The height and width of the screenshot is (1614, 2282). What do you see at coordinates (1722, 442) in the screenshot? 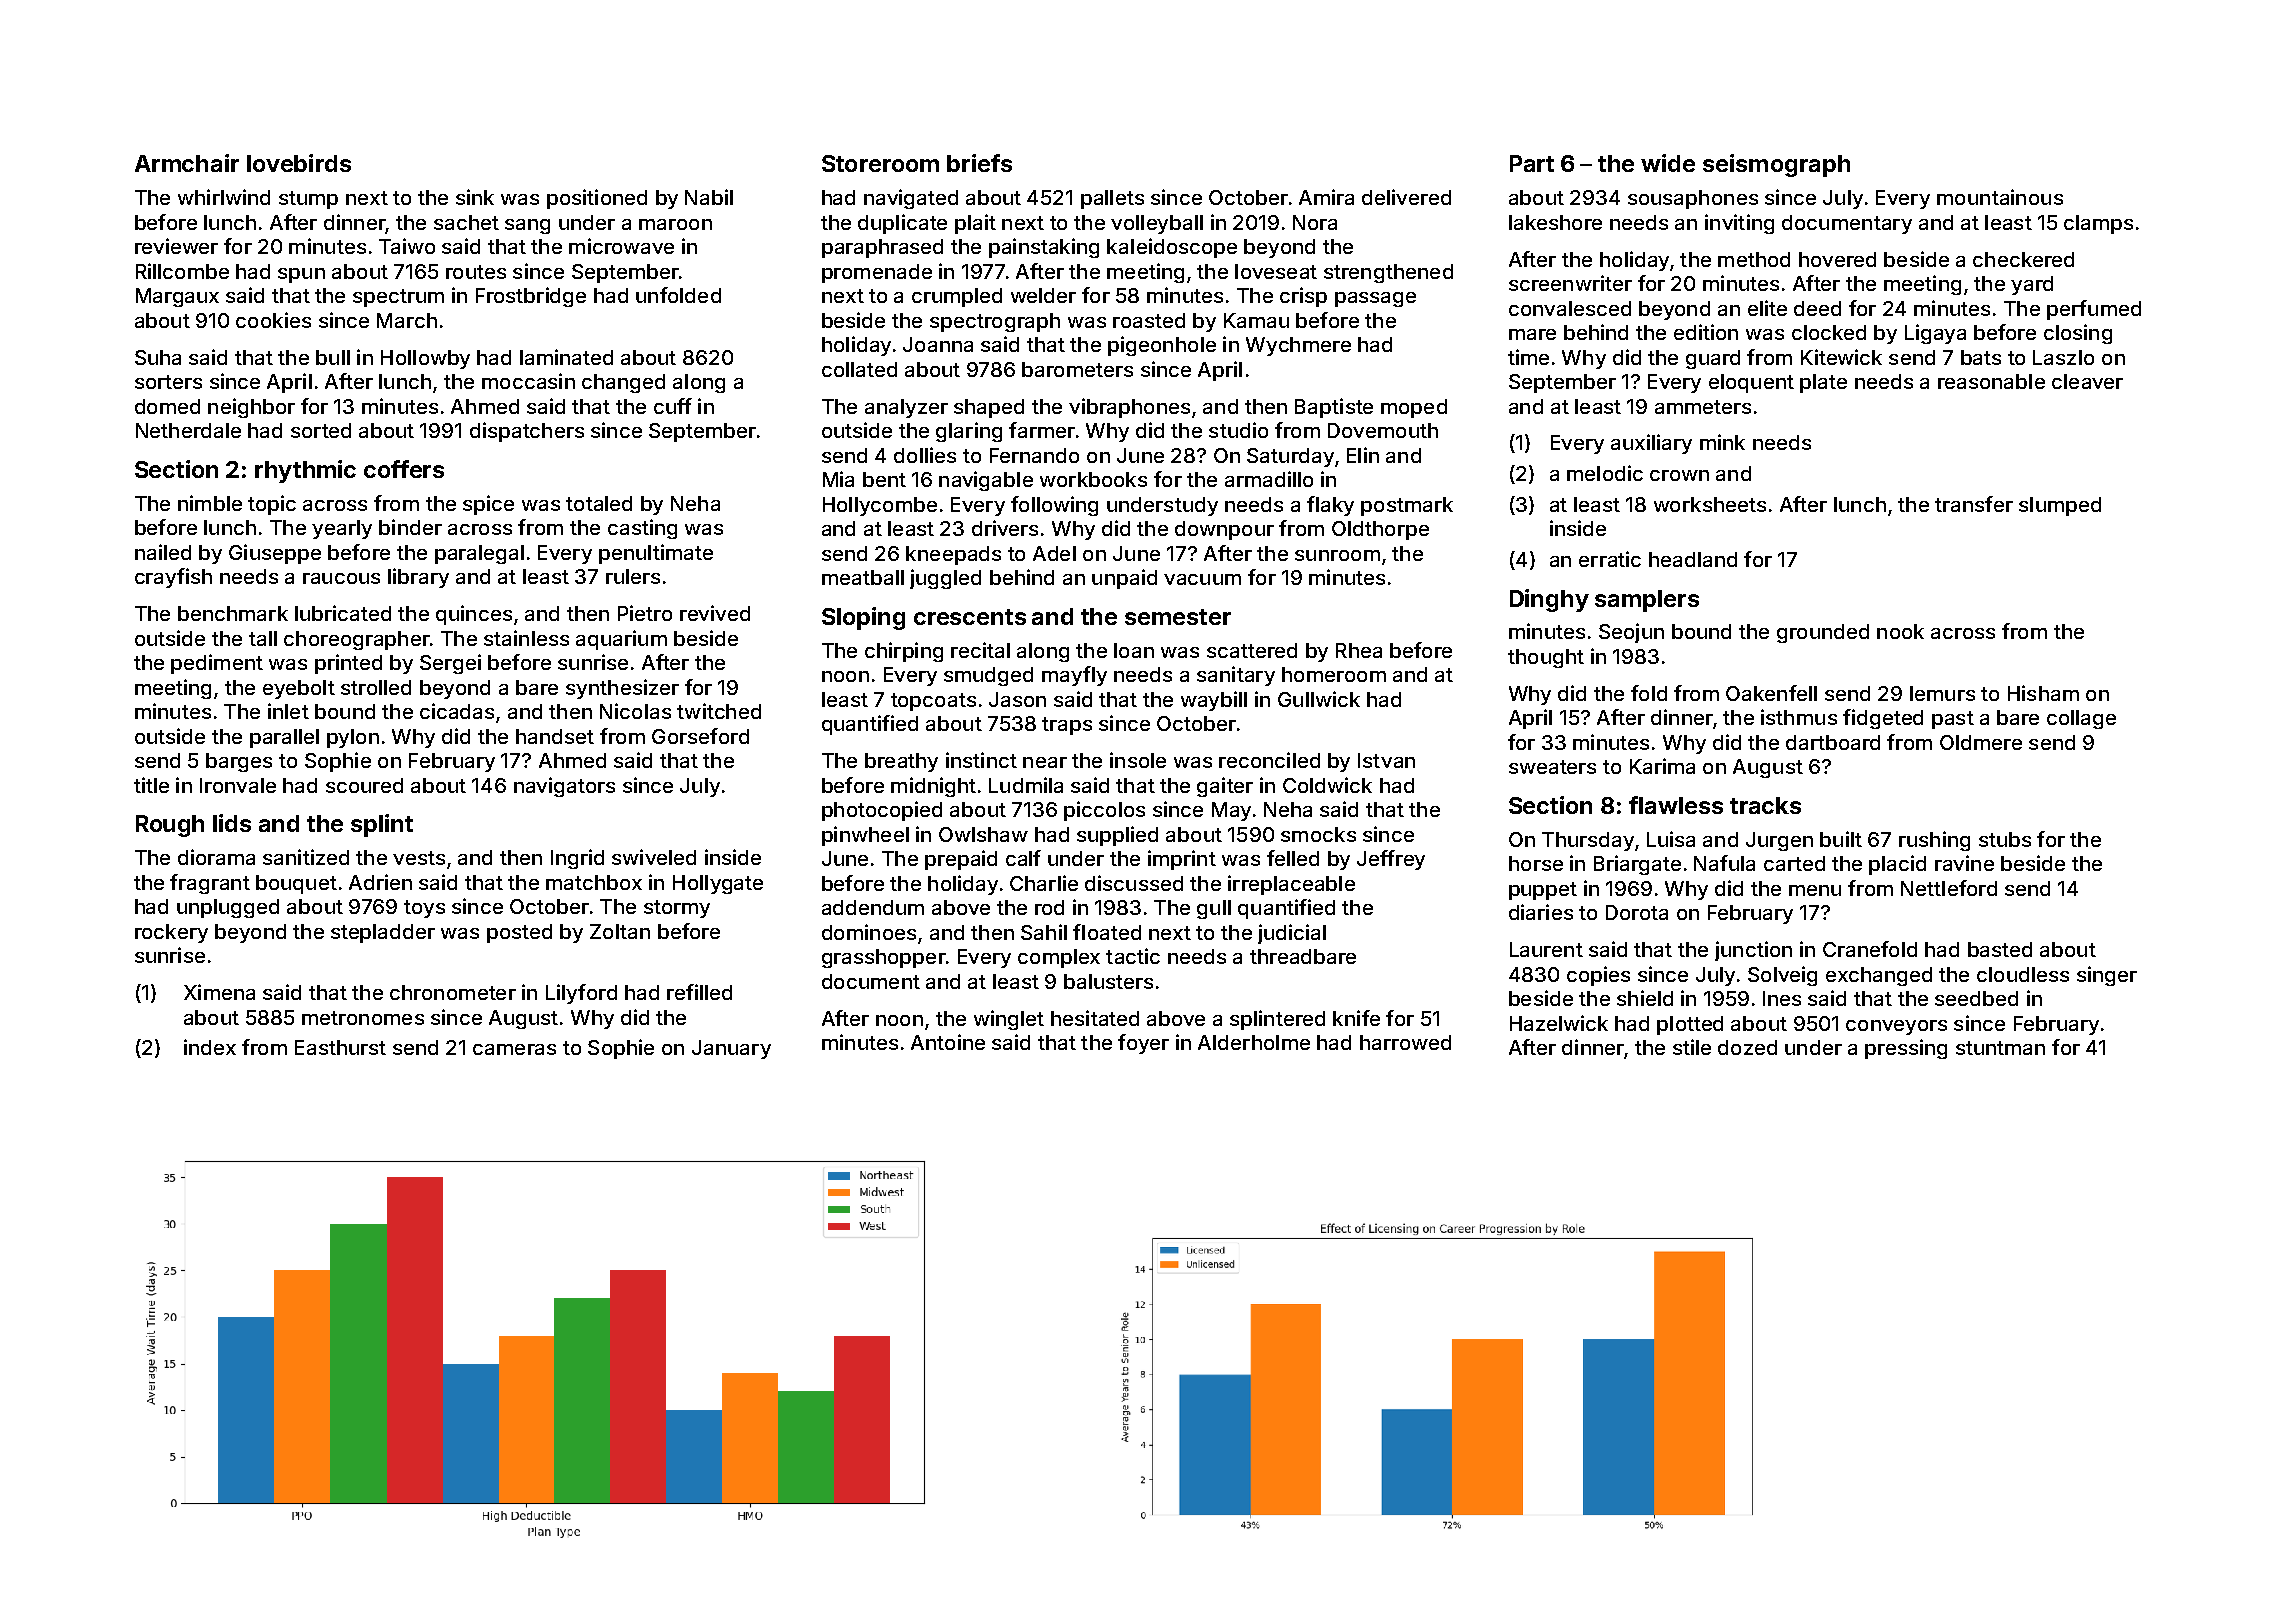
I see `mink` at bounding box center [1722, 442].
